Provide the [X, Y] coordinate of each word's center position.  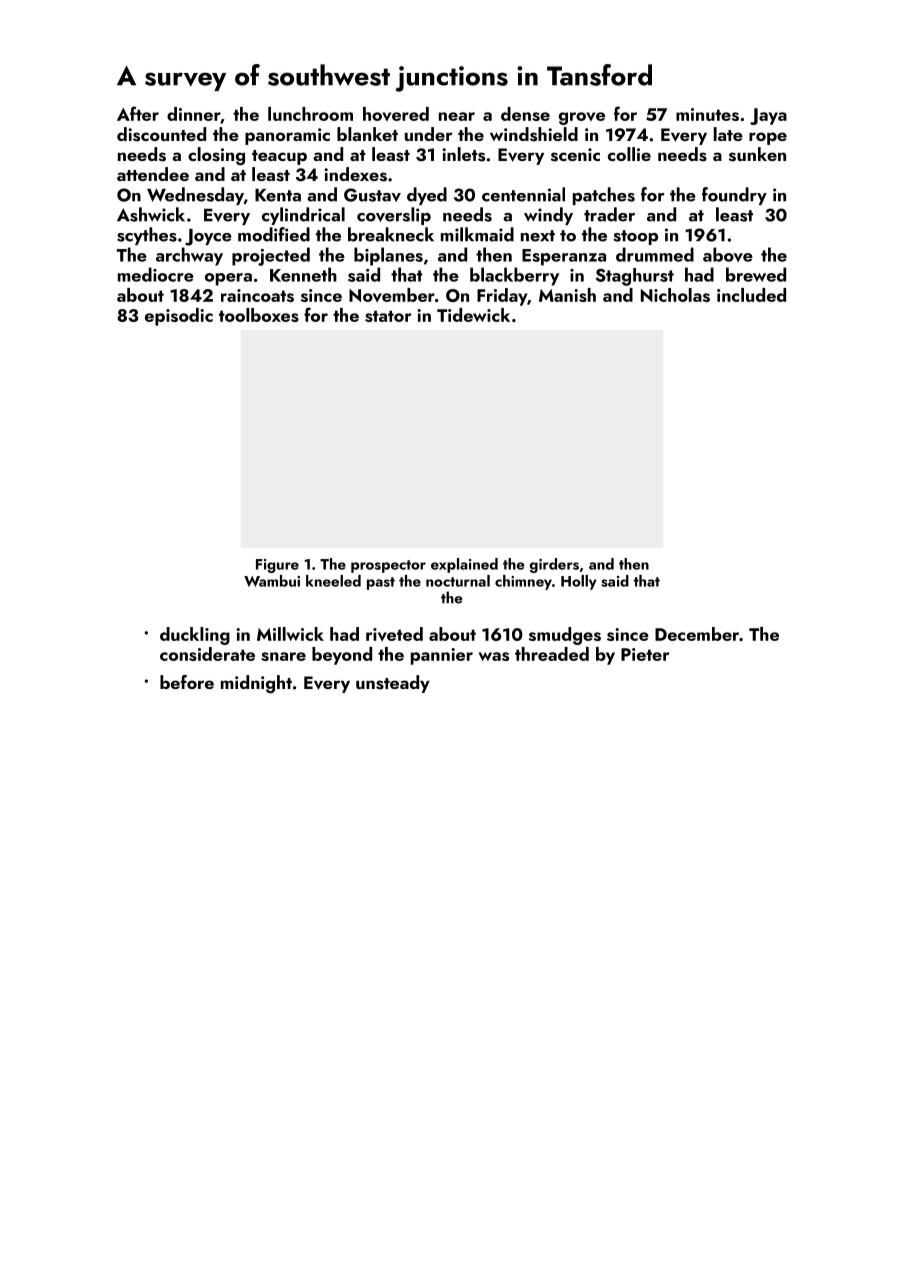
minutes [707, 114]
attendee [153, 174]
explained [464, 565]
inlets [463, 154]
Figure [277, 566]
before [187, 682]
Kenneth [303, 274]
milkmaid [477, 234]
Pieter [645, 654]
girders [554, 565]
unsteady [393, 684]
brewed [756, 274]
